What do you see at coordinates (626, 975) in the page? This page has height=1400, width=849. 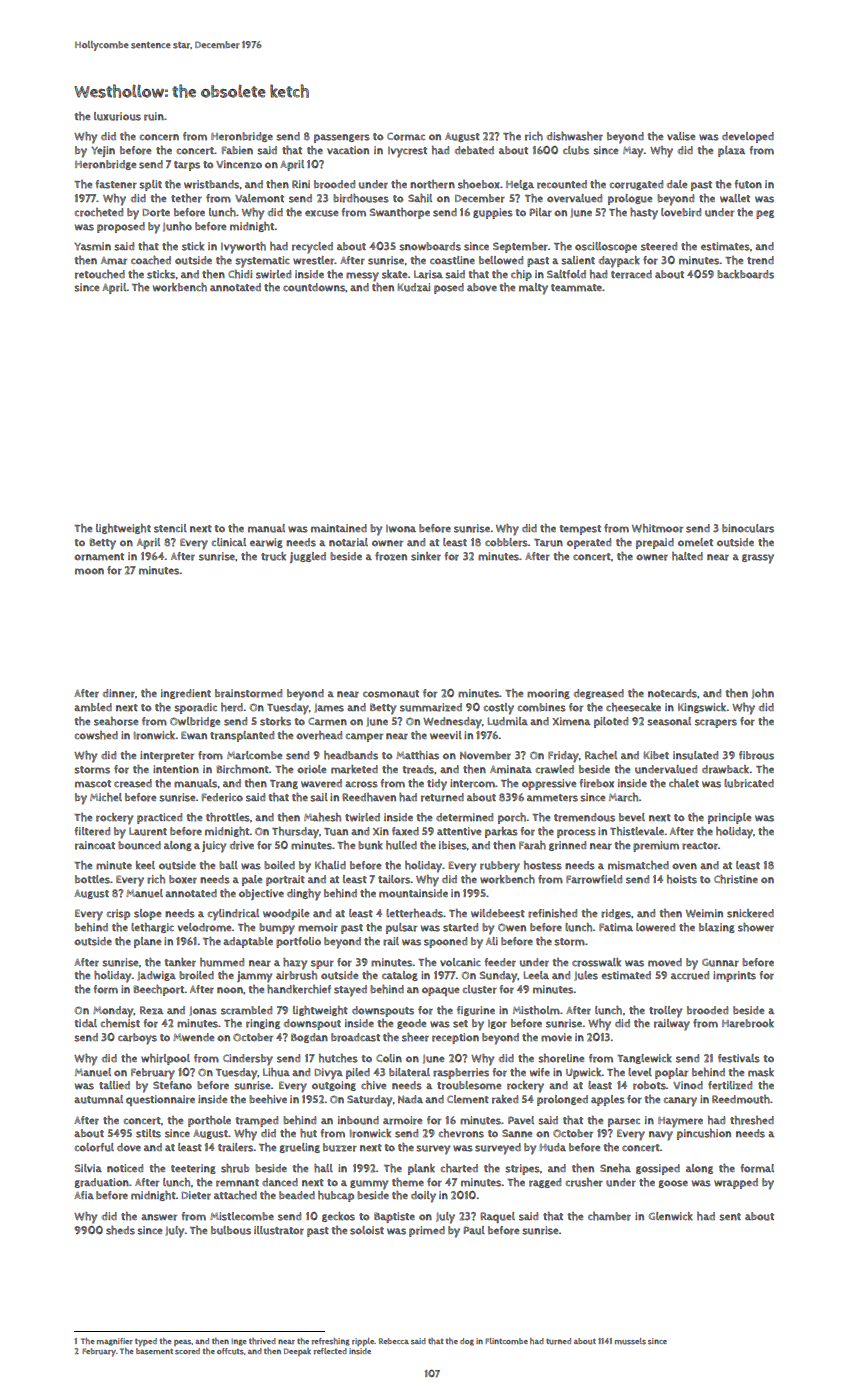 I see `estimated` at bounding box center [626, 975].
